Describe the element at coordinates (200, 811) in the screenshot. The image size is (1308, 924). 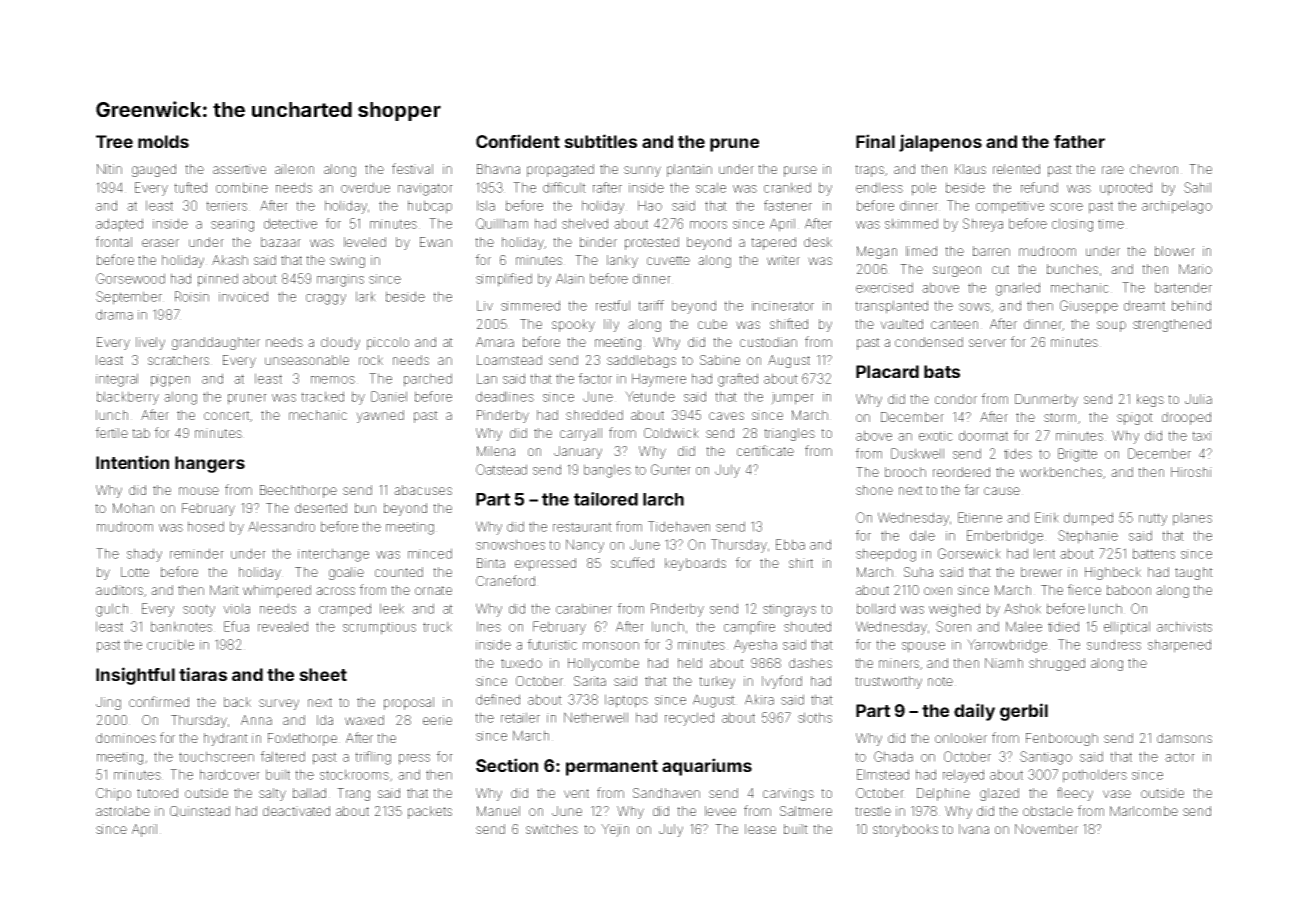
I see `Quinstead` at that location.
